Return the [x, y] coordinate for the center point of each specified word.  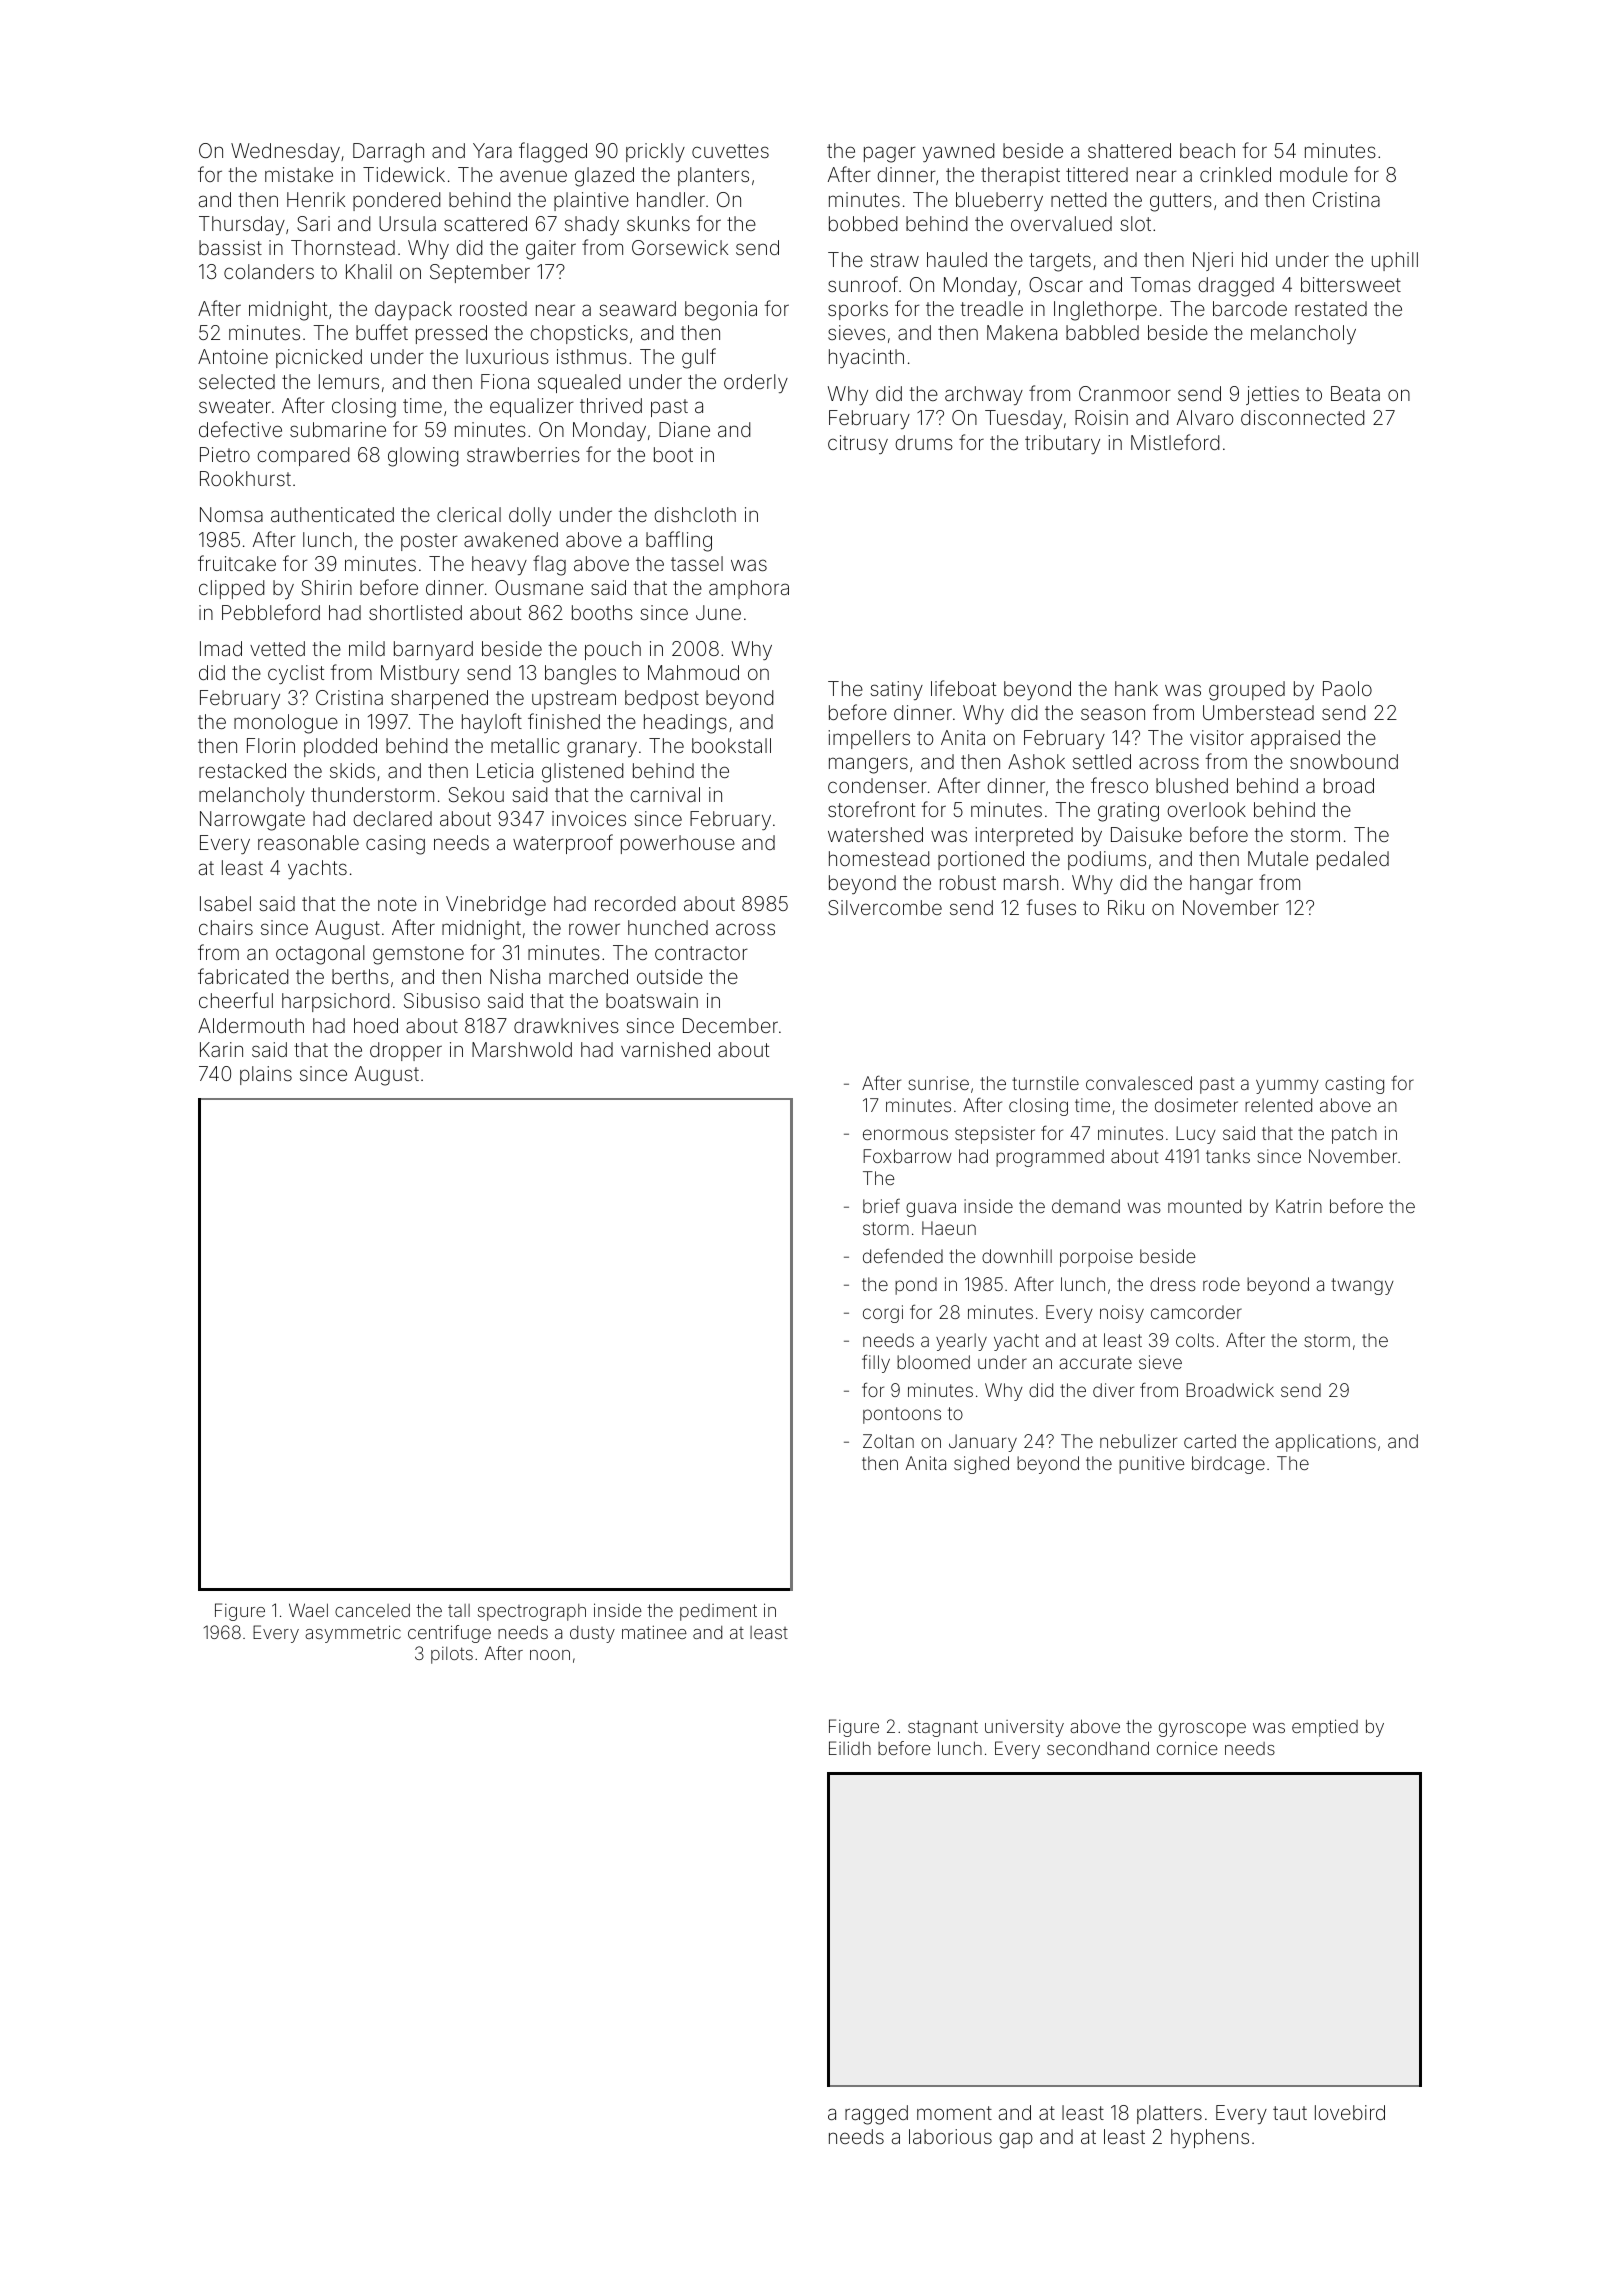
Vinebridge [496, 906]
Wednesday [285, 152]
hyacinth [866, 358]
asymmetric [353, 1634]
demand [1086, 1206]
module [1314, 174]
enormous [905, 1134]
